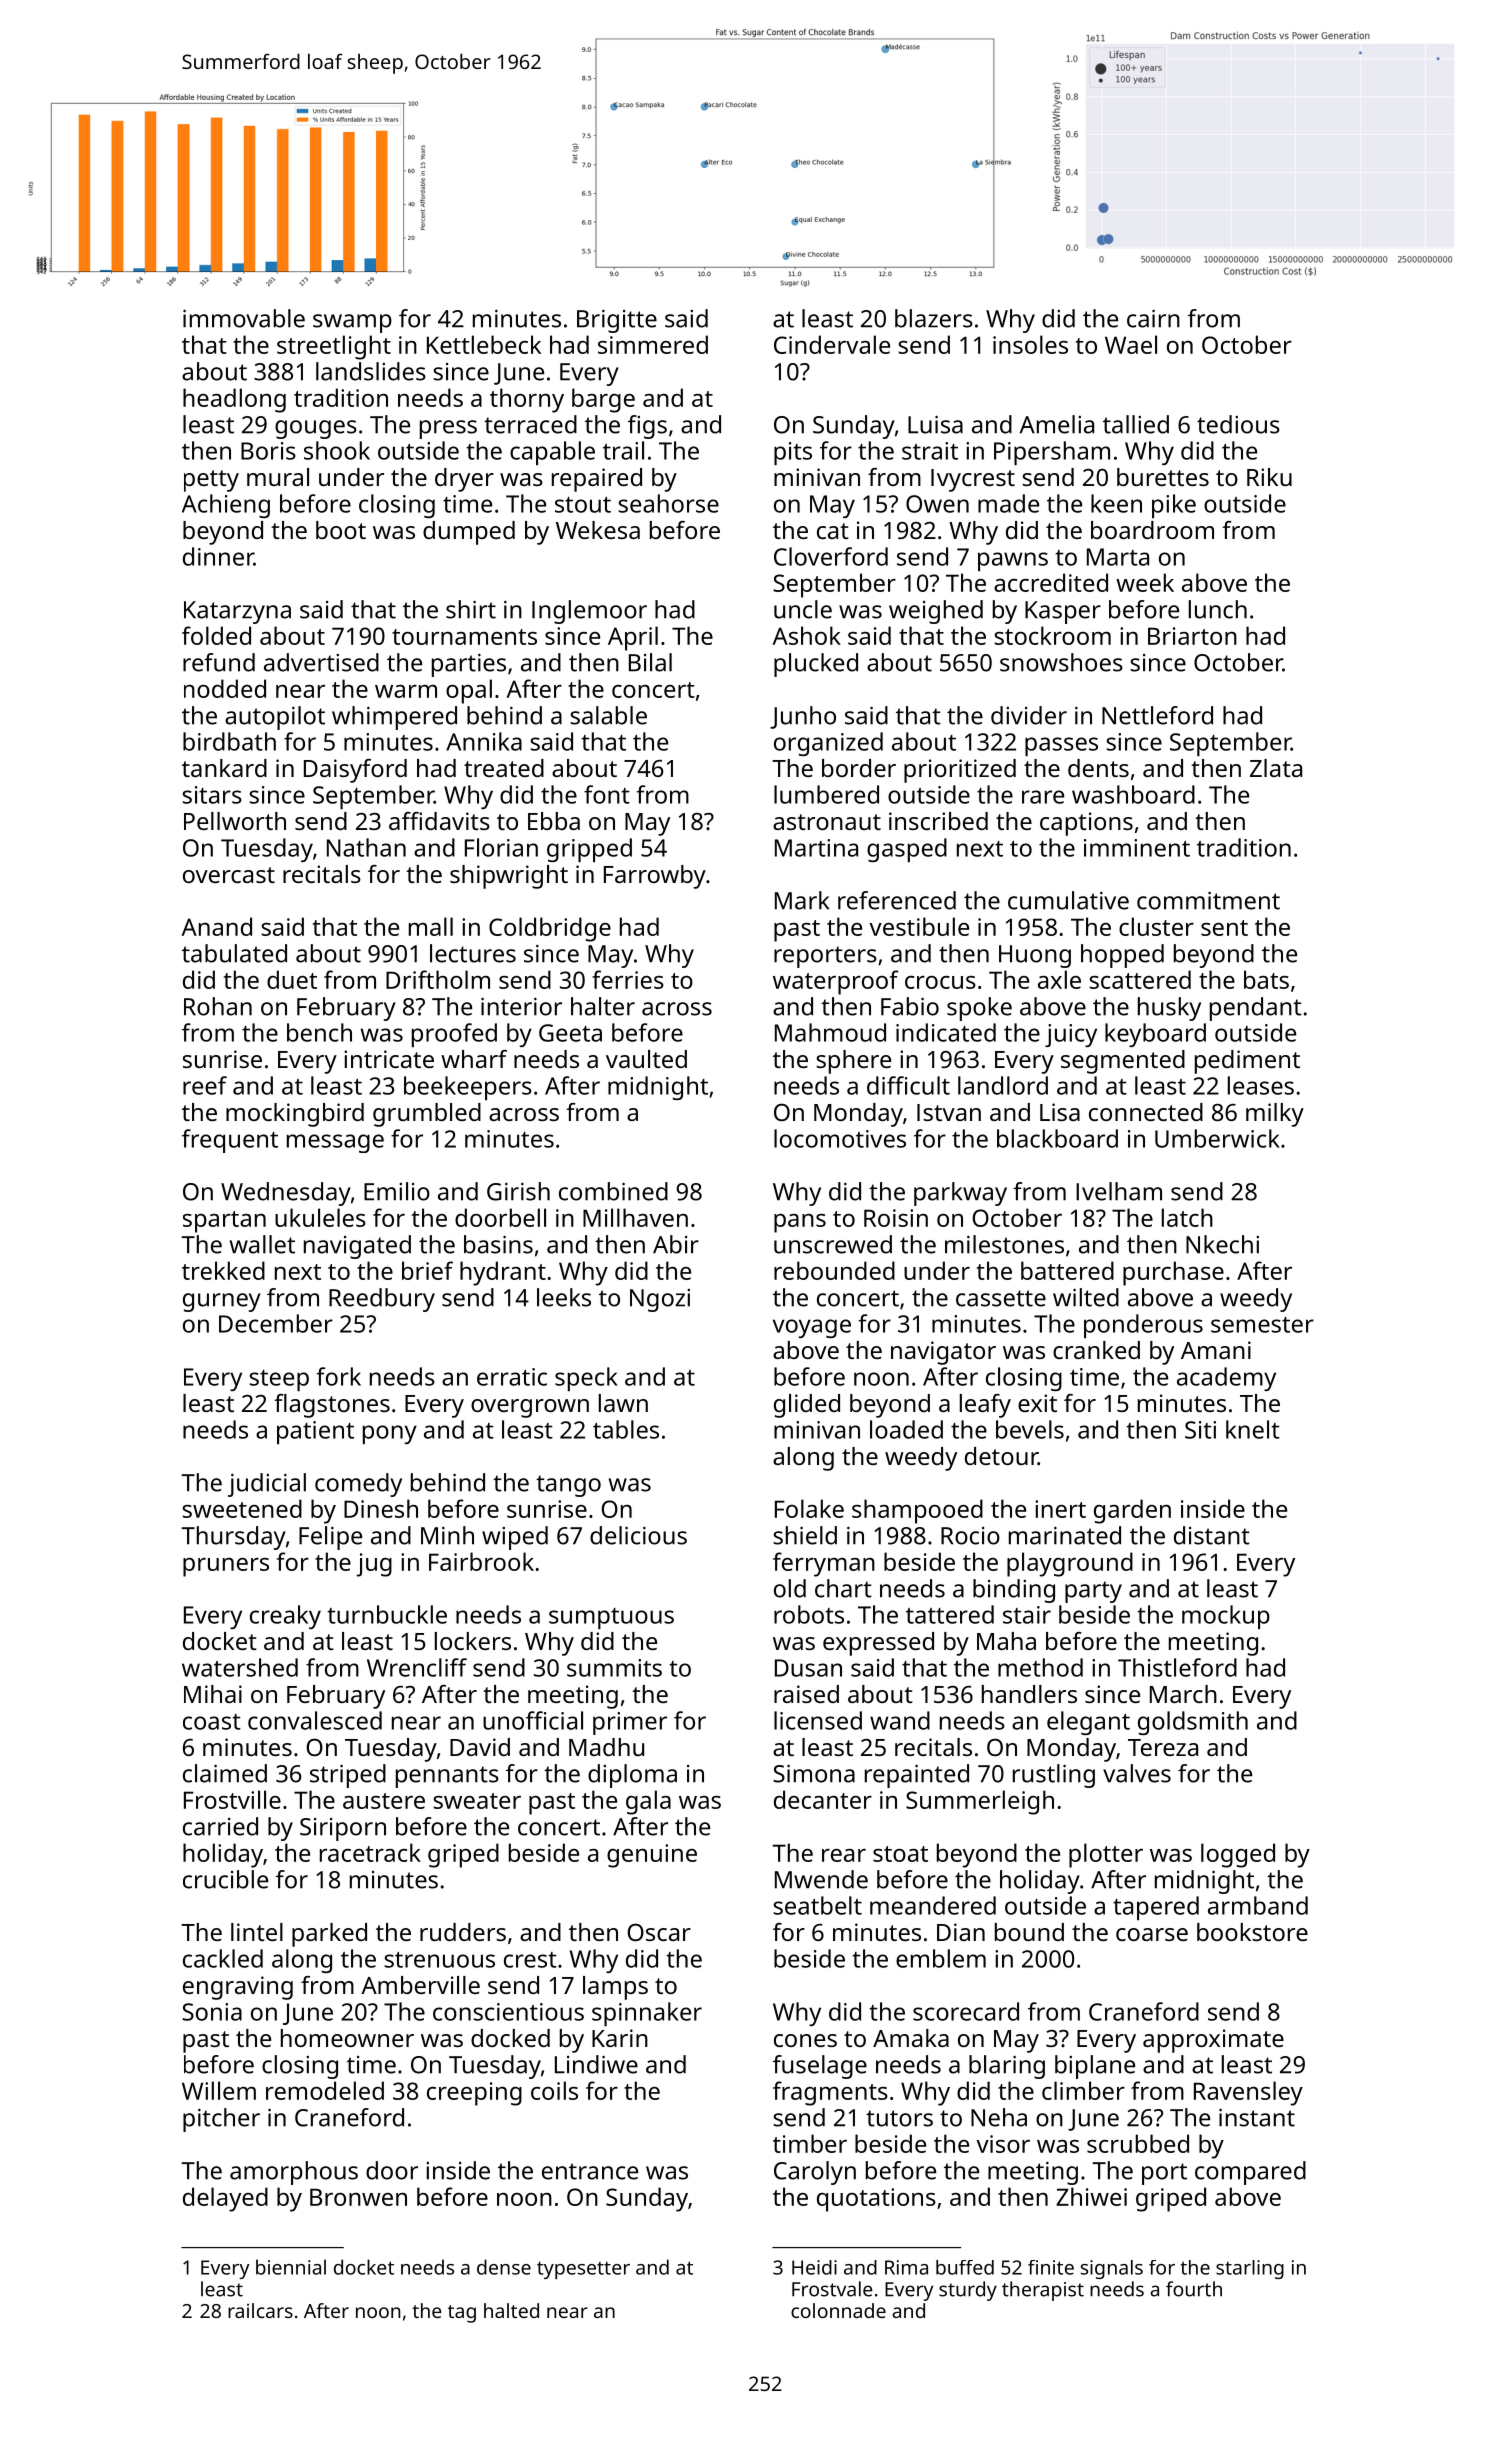 The image size is (1496, 2464). Describe the element at coordinates (242, 1508) in the page. I see `sweetened` at that location.
